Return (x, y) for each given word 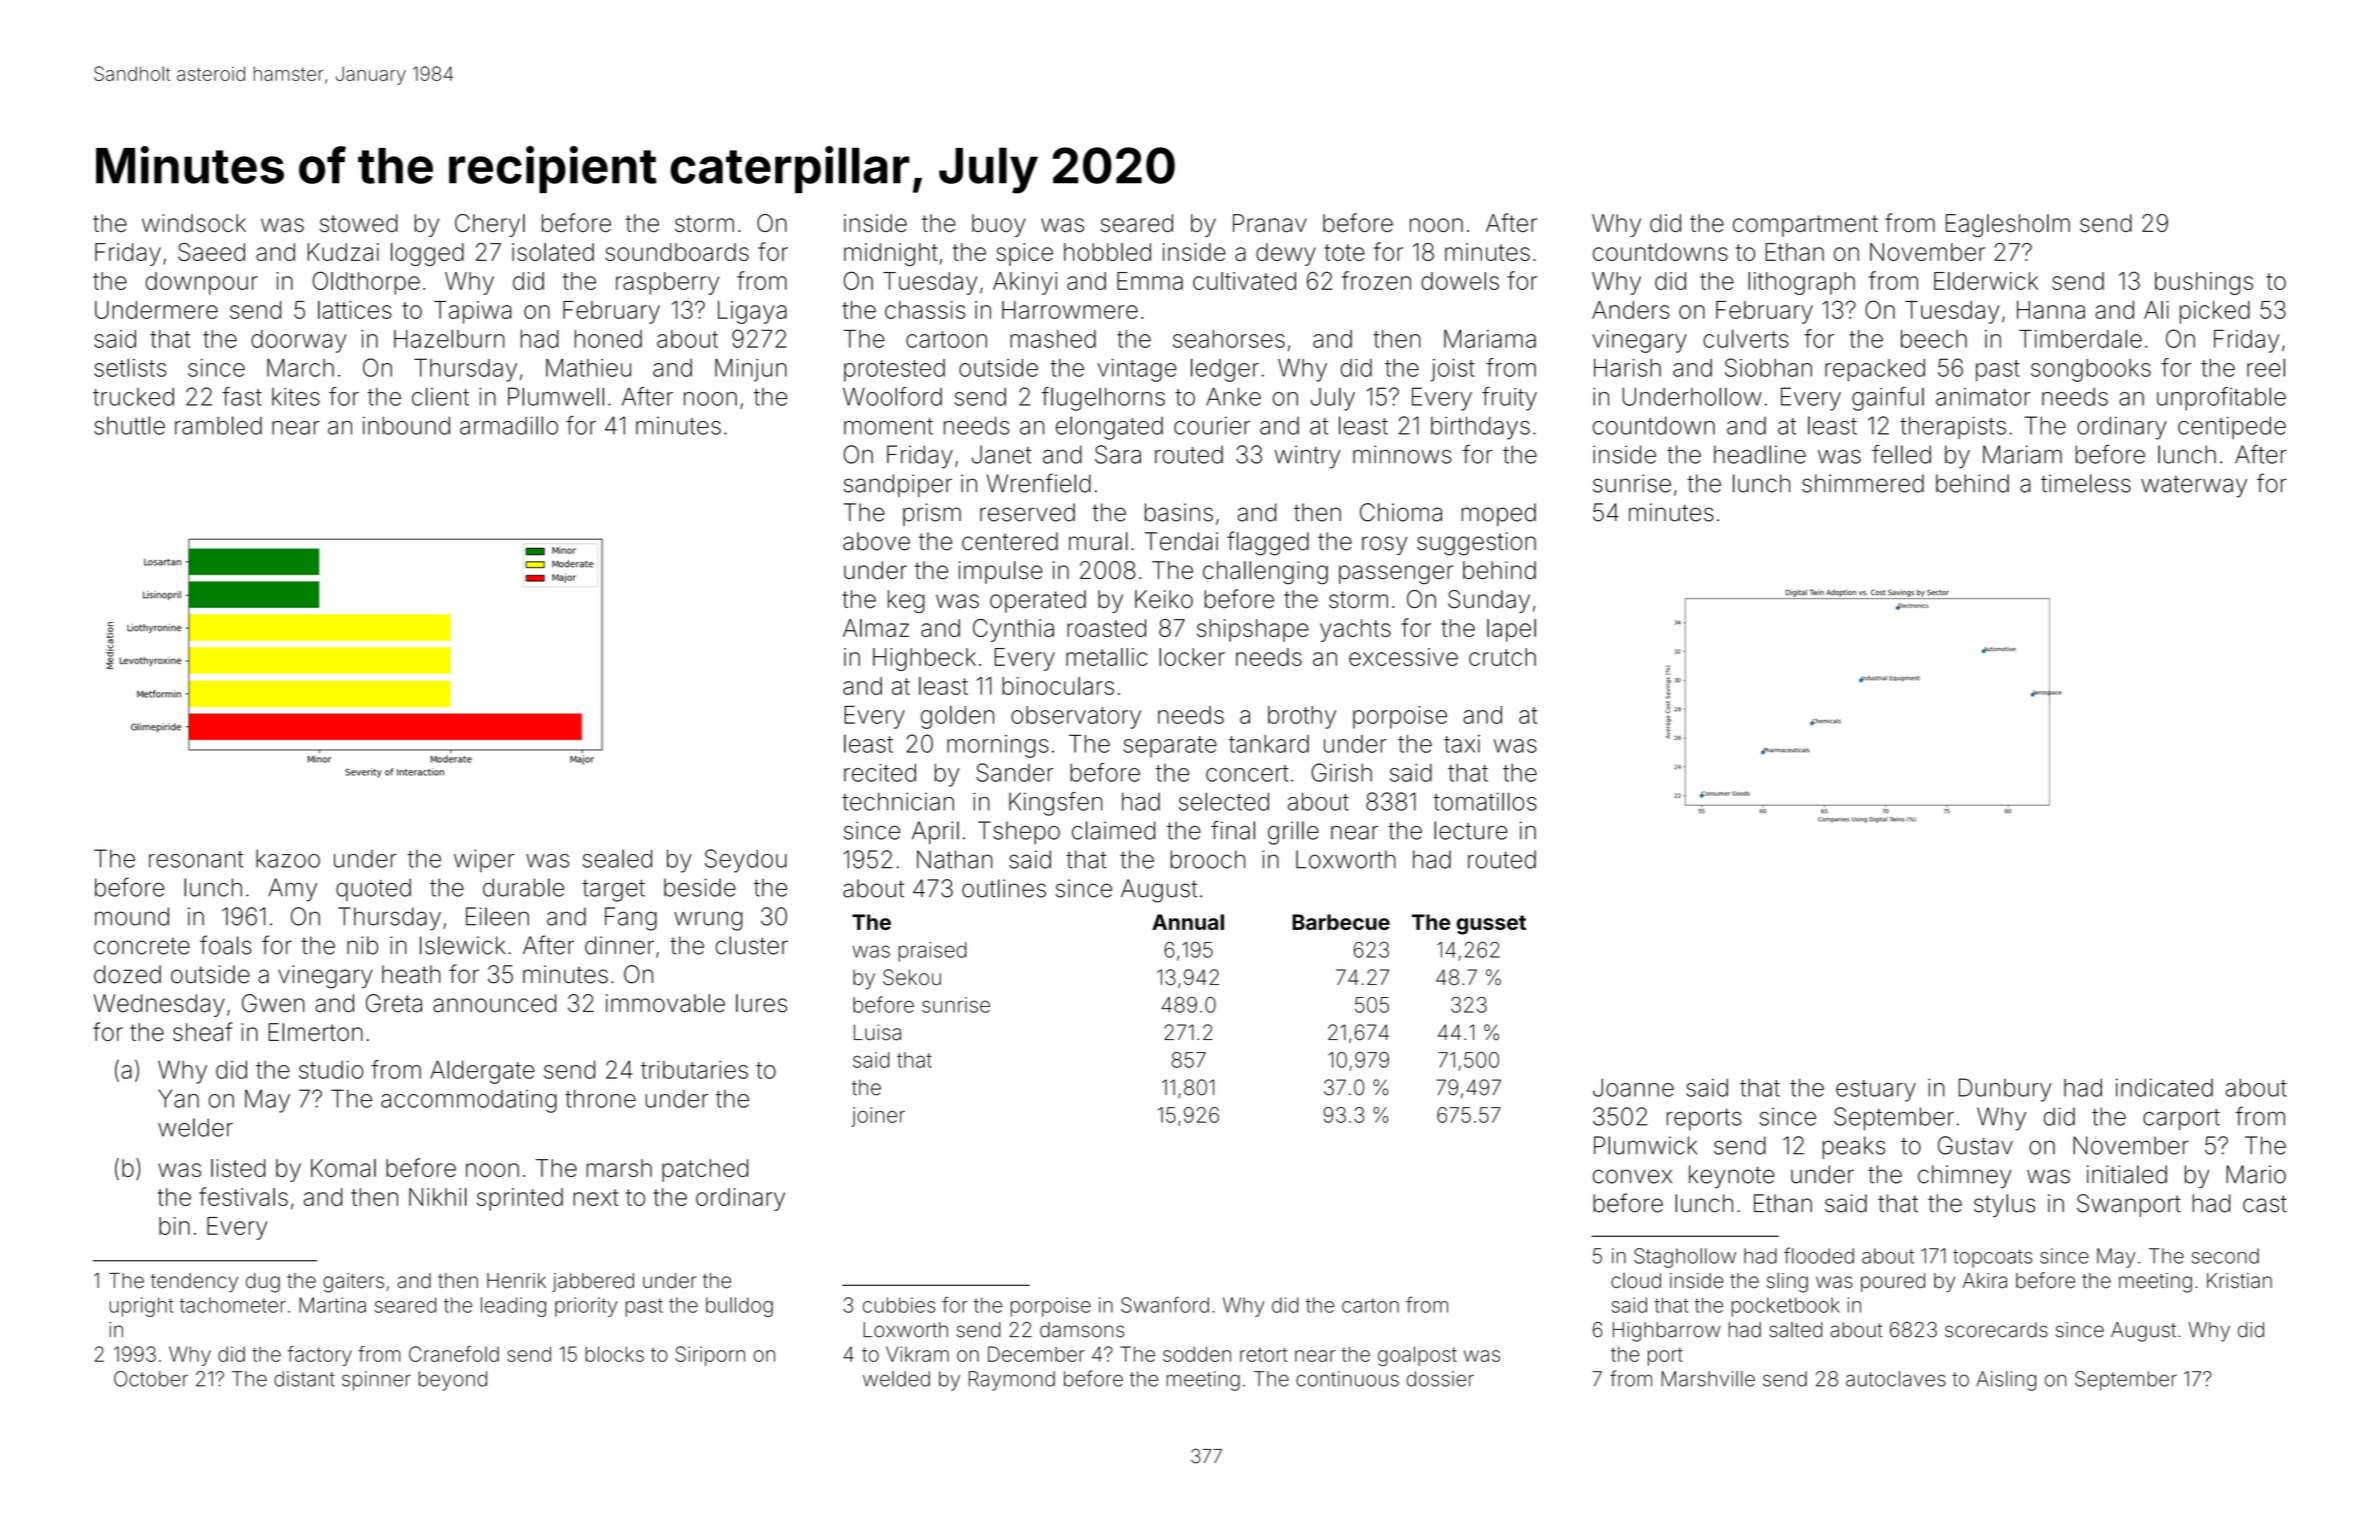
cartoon (946, 339)
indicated (2164, 1087)
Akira (1985, 1281)
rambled (218, 425)
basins (1179, 512)
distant (304, 1379)
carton (1370, 1305)
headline (1760, 454)
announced (494, 1003)
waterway (2194, 487)
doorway (299, 341)
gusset (1491, 925)
